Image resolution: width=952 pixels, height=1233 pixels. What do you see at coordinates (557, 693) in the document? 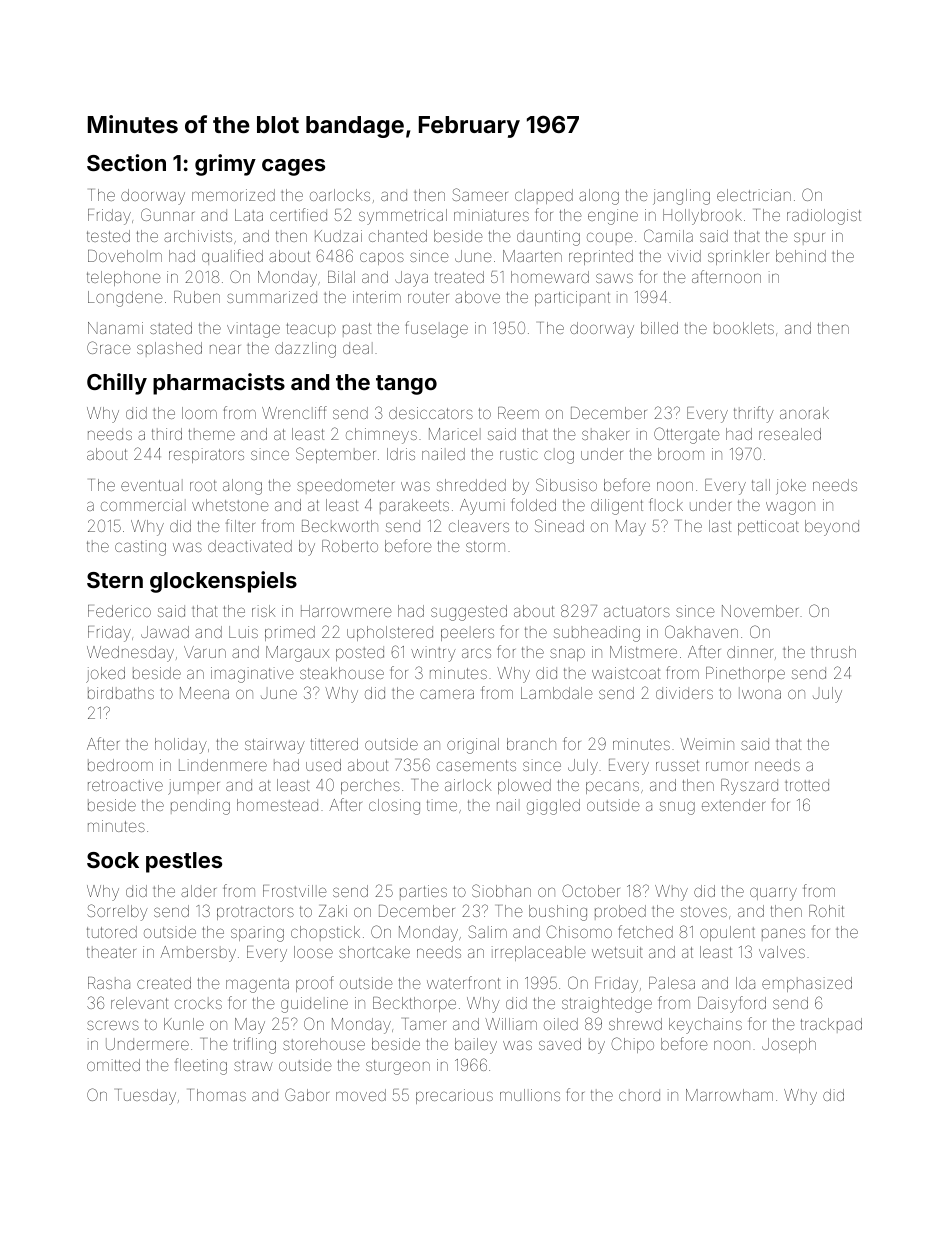
I see `Lambdale` at bounding box center [557, 693].
